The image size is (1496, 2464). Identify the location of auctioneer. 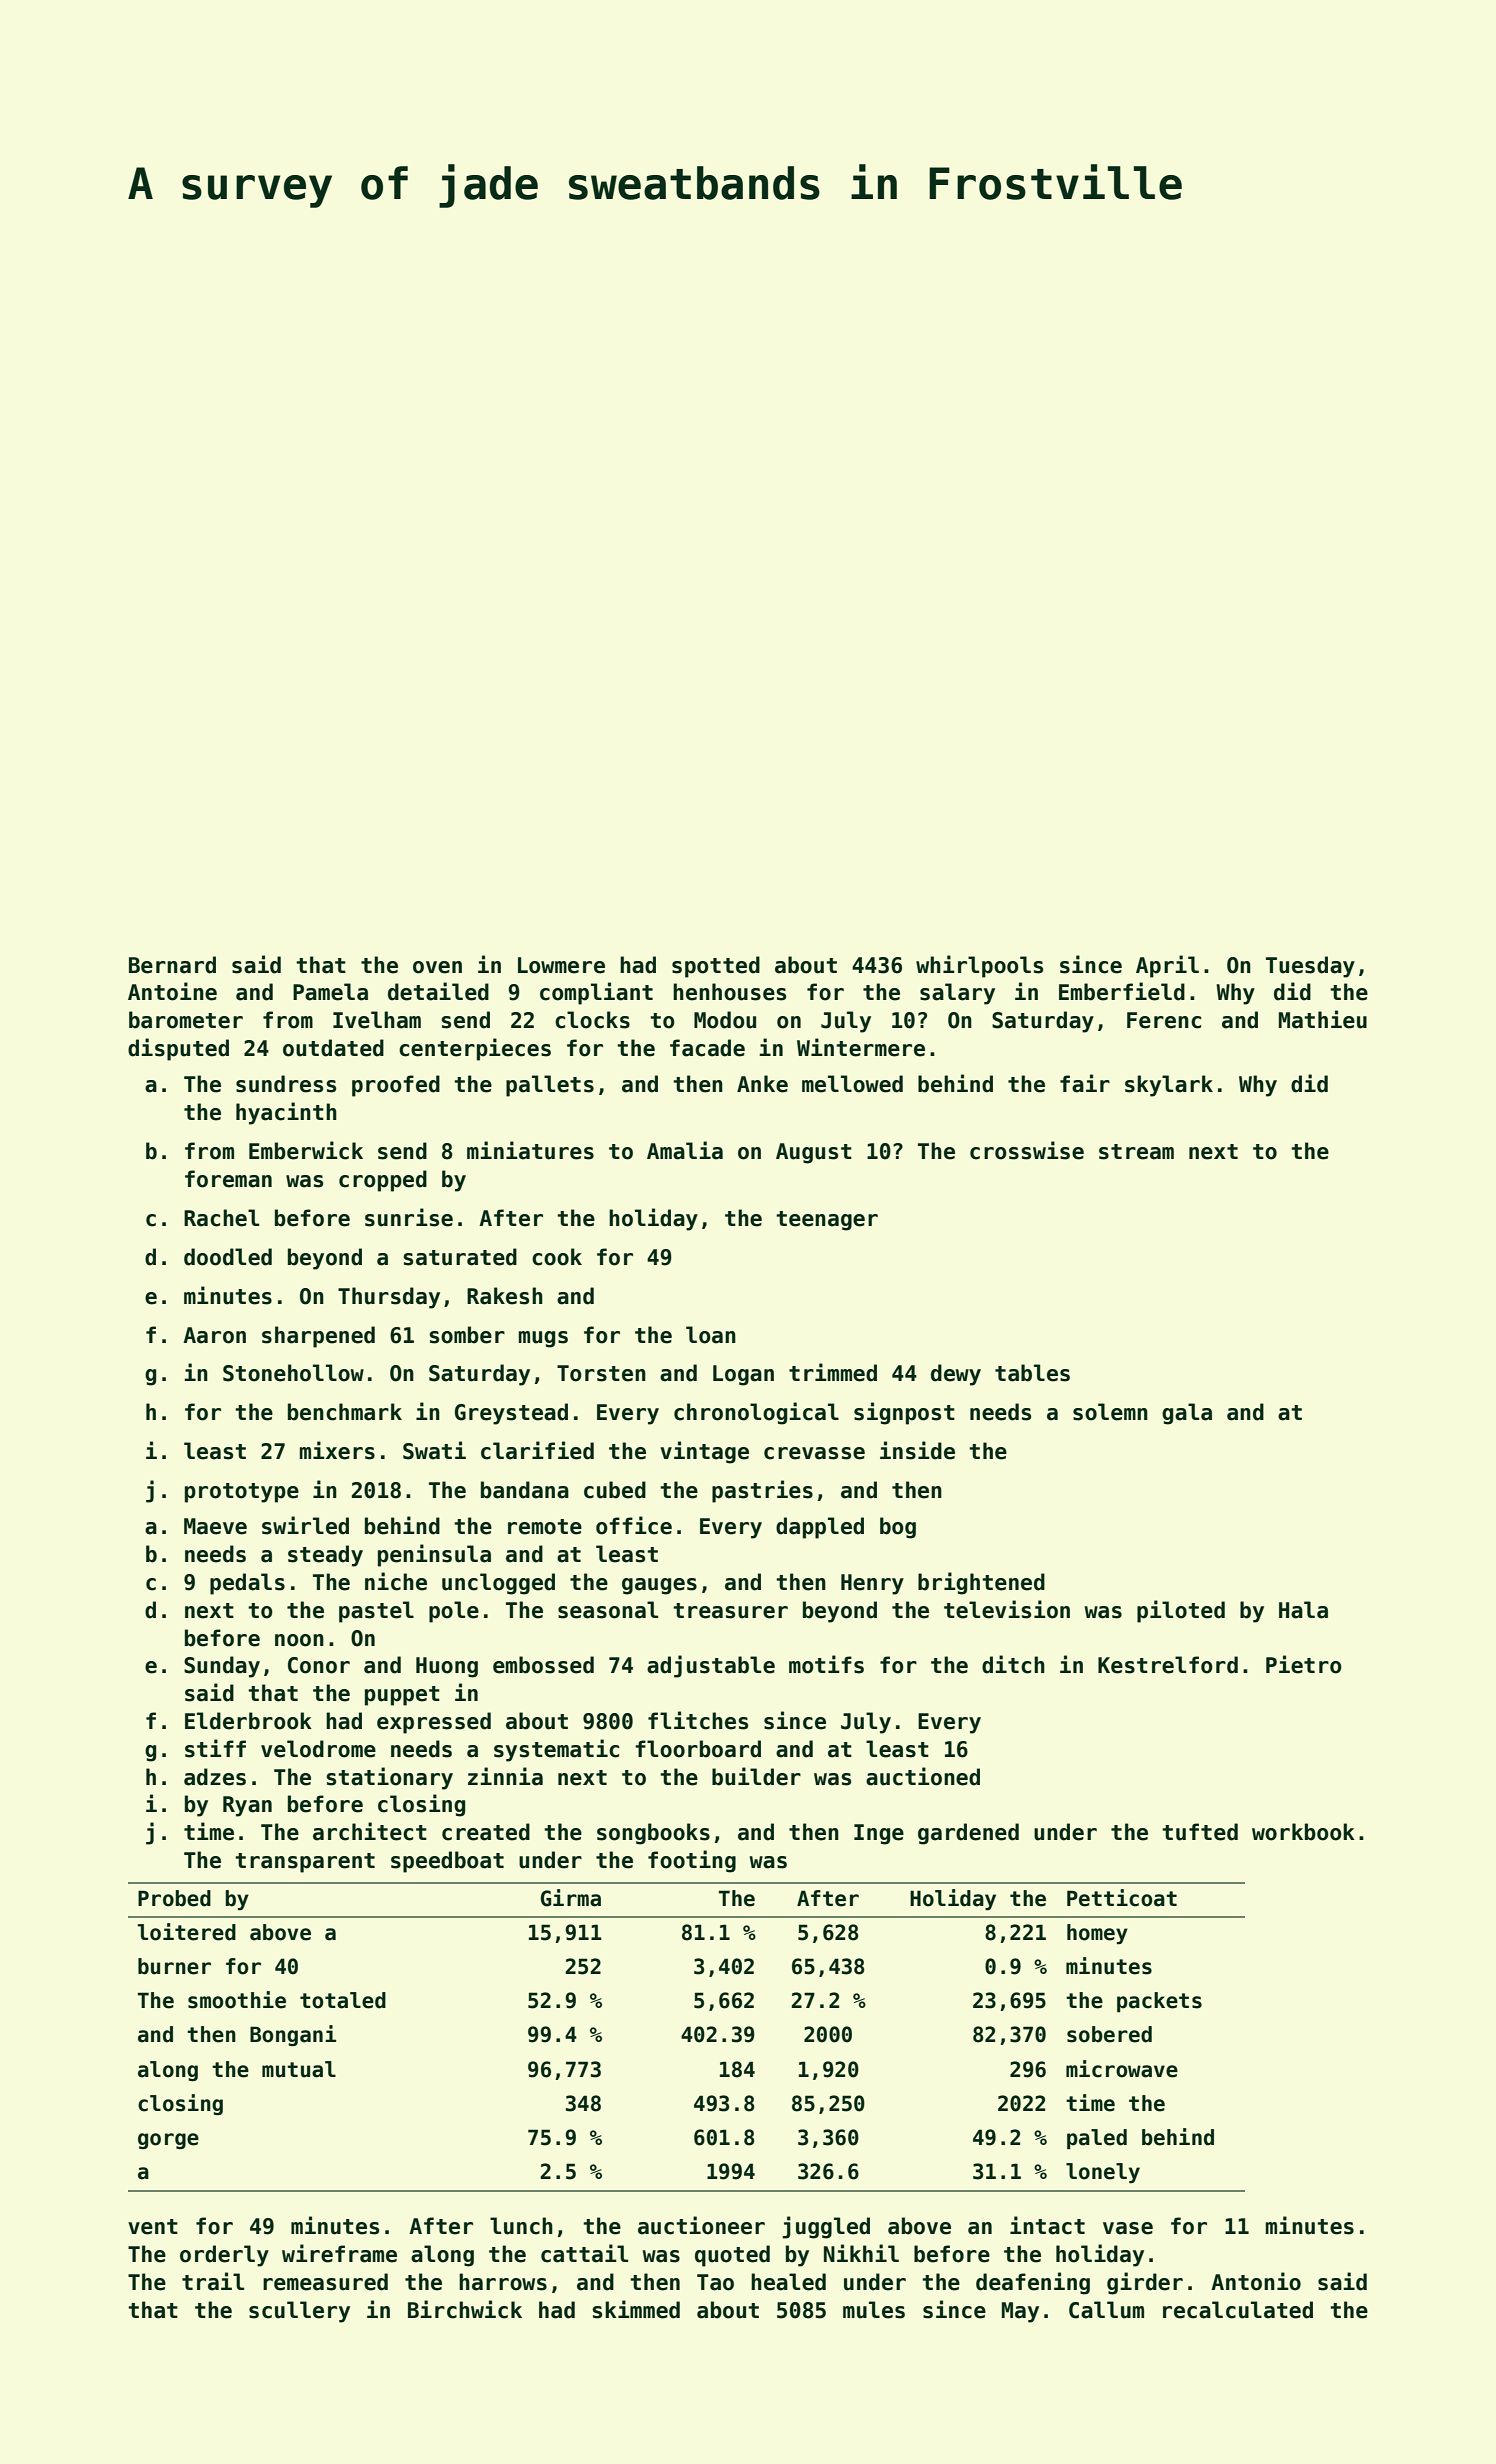
(701, 2225).
